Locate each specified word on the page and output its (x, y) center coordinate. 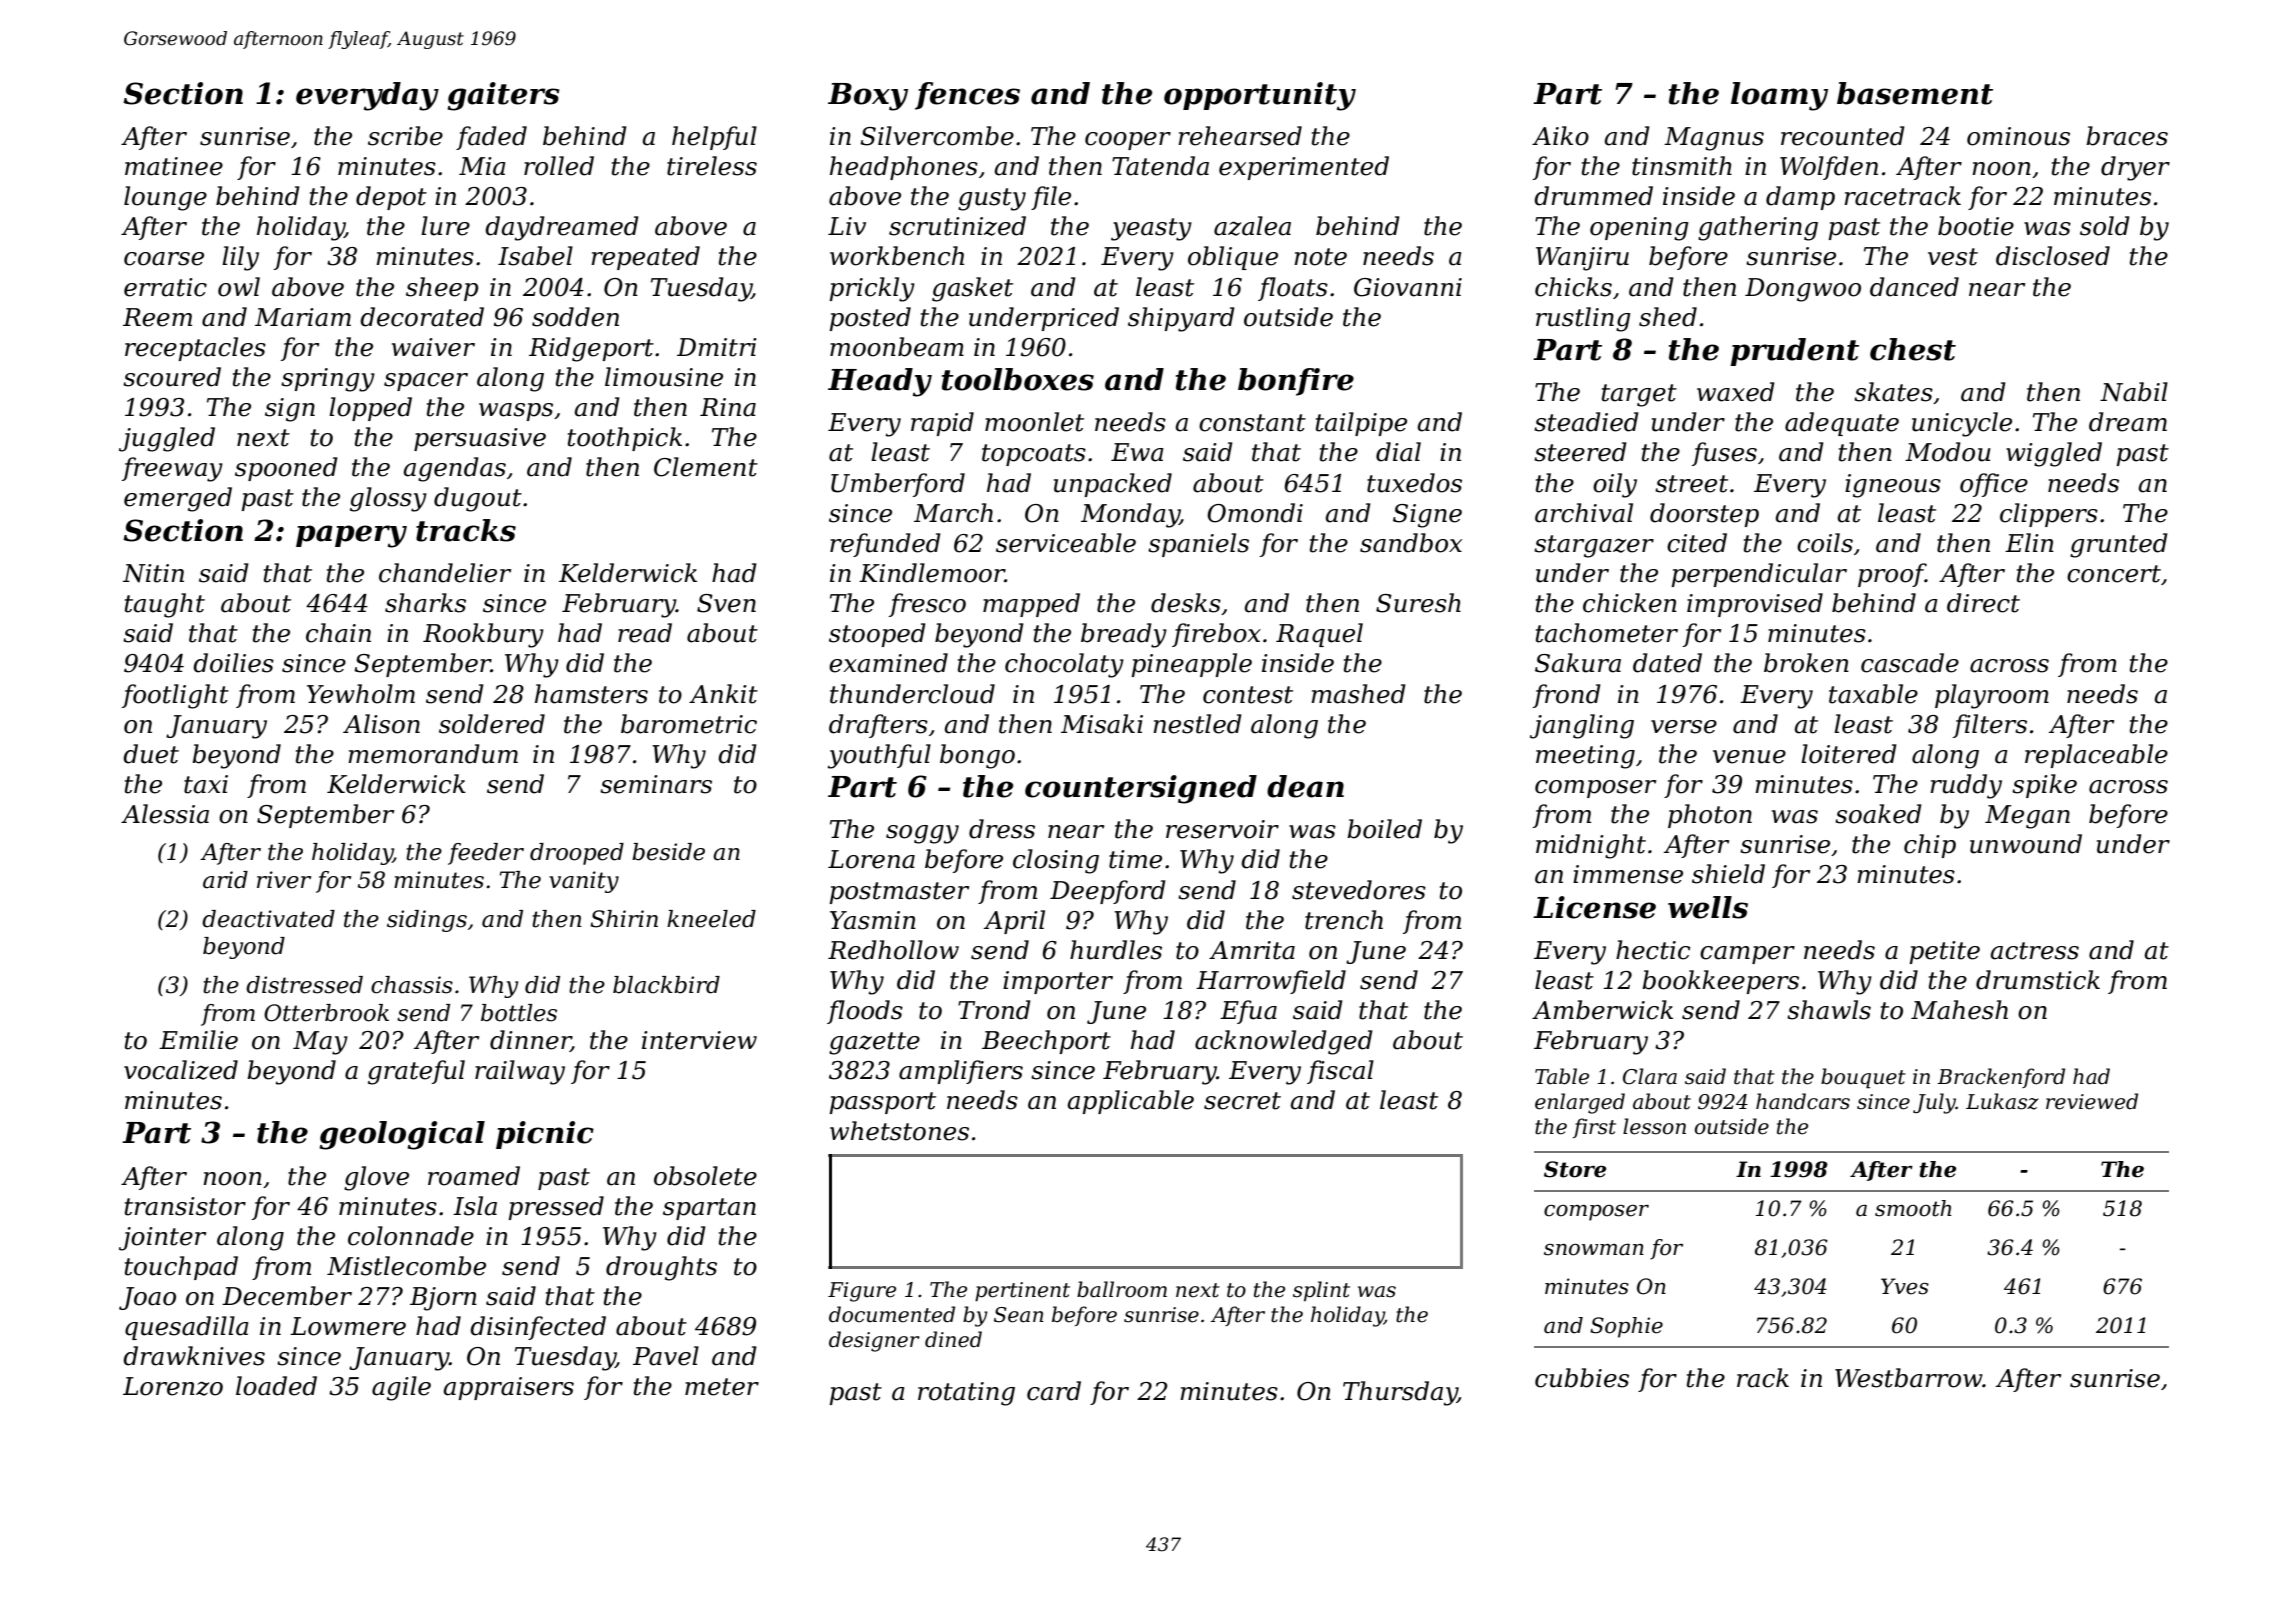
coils (1825, 543)
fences (967, 96)
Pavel (666, 1356)
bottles (519, 1013)
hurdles (1116, 950)
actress (2034, 951)
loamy (1779, 96)
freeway (172, 469)
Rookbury (483, 635)
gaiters (503, 96)
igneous (1893, 486)
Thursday (1400, 1393)
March (953, 513)
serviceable (1066, 543)
